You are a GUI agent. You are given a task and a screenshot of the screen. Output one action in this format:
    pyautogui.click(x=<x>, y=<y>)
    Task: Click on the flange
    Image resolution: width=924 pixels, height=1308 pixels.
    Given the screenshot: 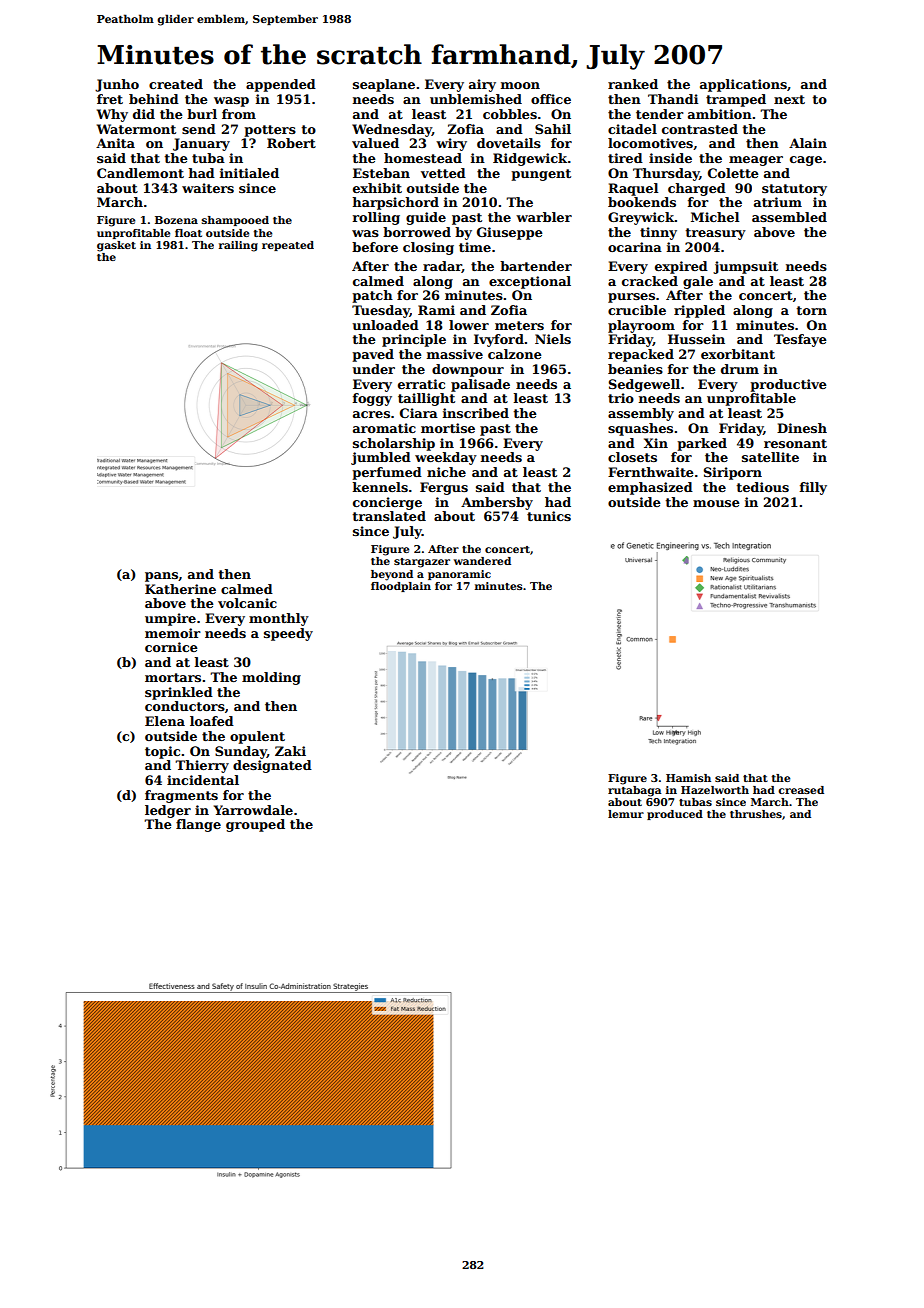 What is the action you would take?
    pyautogui.click(x=198, y=825)
